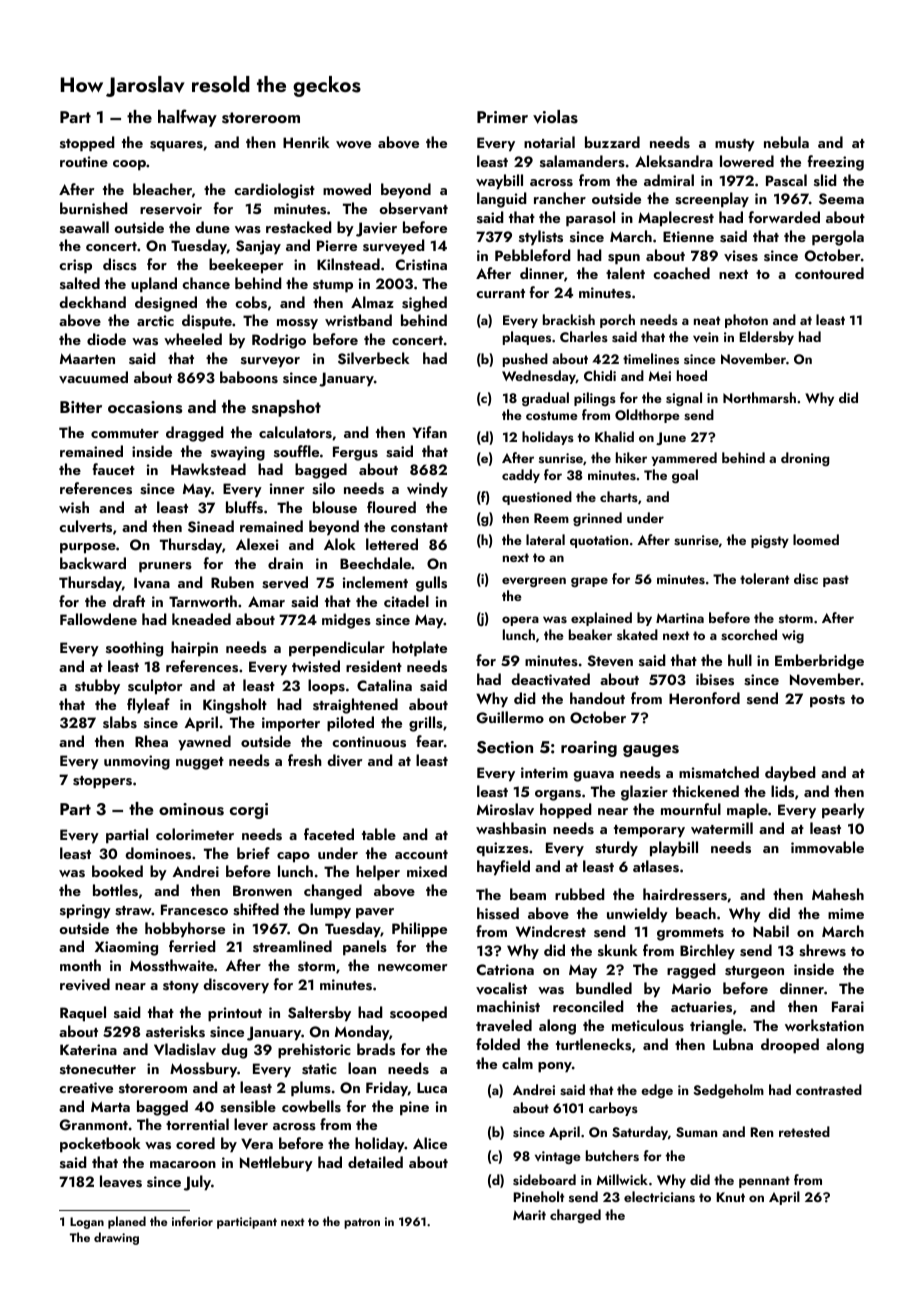 The height and width of the screenshot is (1308, 924). I want to click on Northmarsh, so click(759, 397).
